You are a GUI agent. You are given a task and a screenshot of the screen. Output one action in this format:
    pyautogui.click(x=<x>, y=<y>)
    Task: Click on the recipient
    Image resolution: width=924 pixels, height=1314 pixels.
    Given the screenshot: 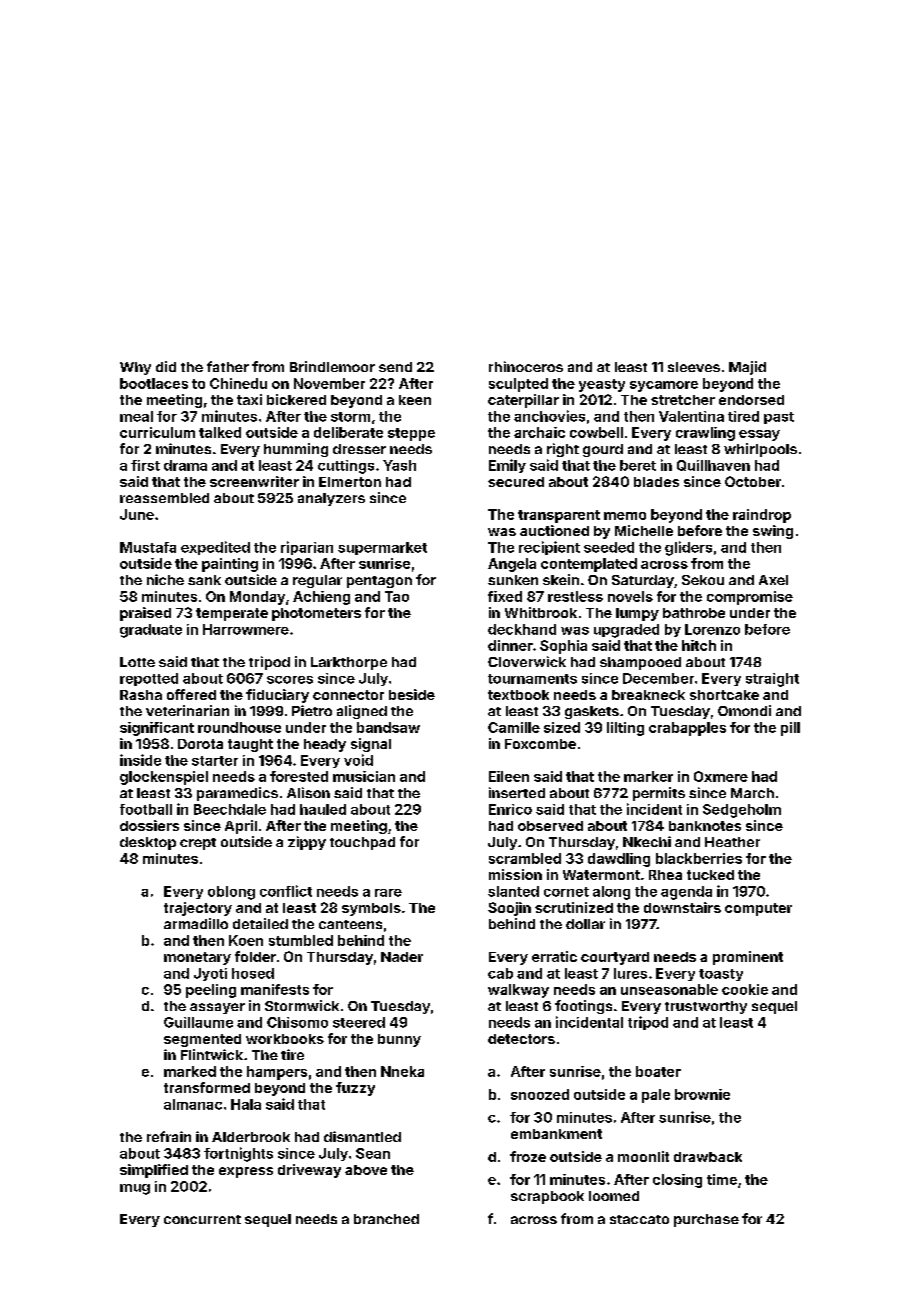 What is the action you would take?
    pyautogui.click(x=549, y=548)
